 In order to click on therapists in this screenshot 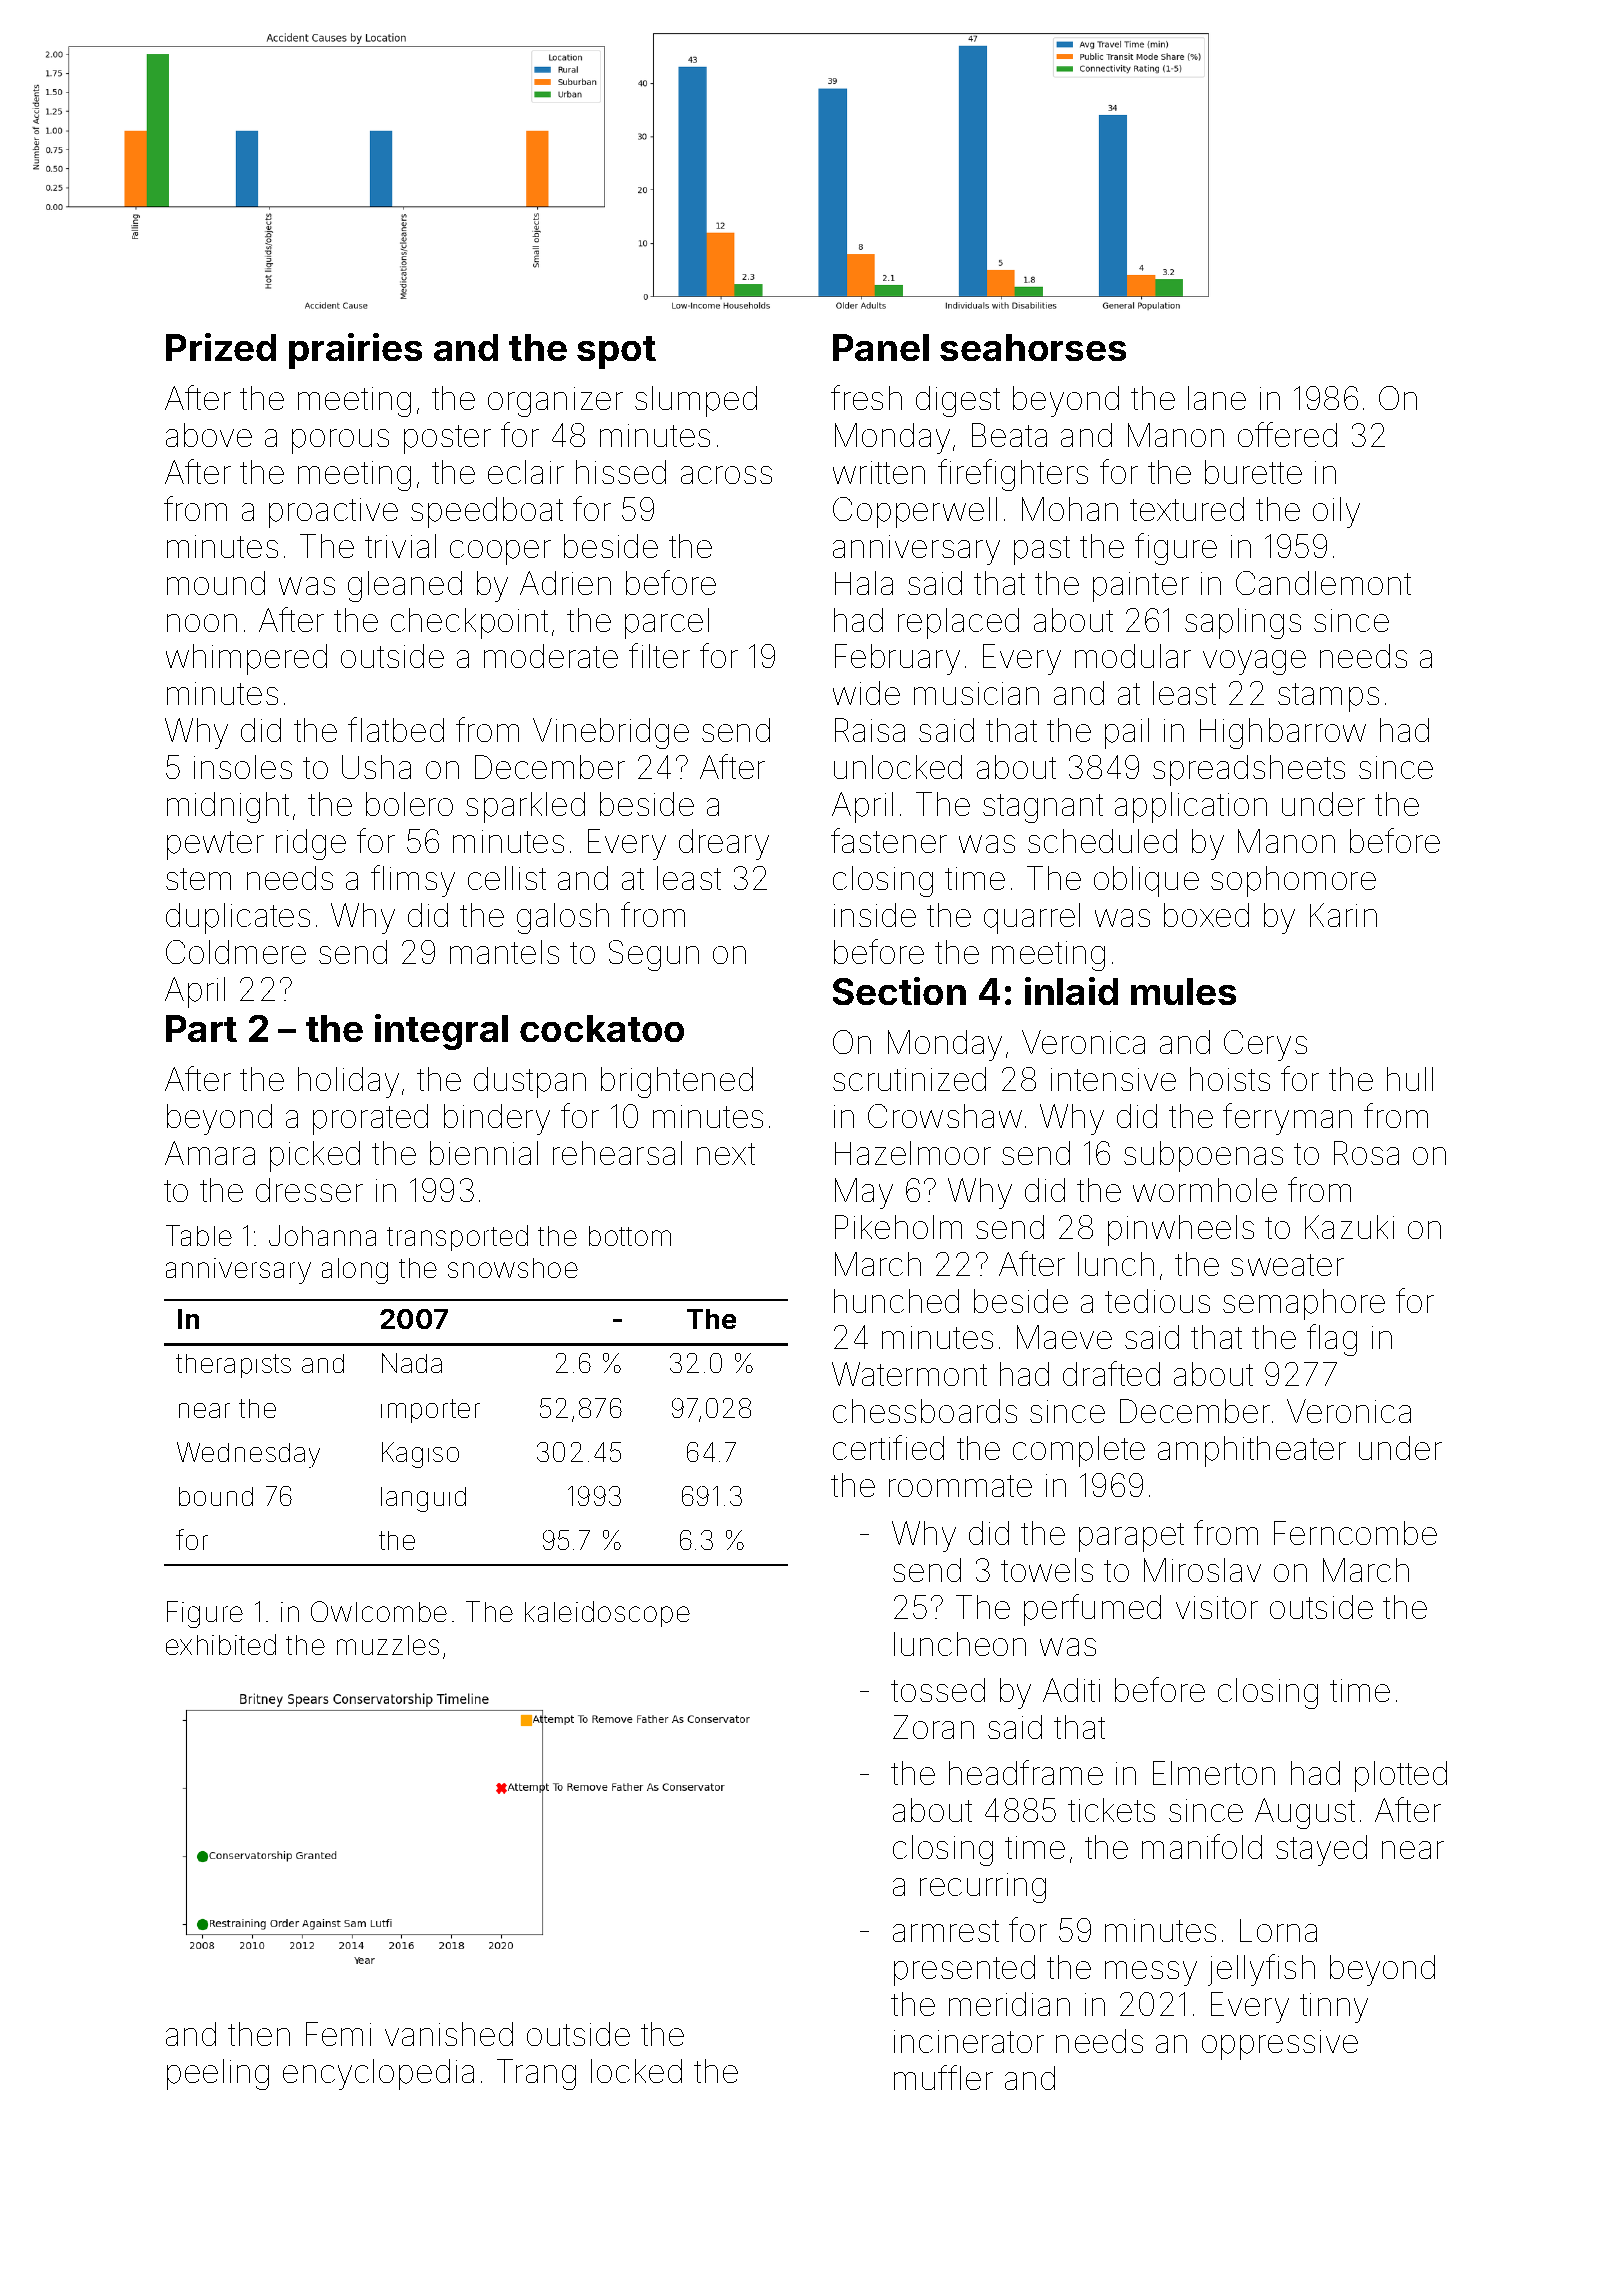, I will do `click(233, 1366)`.
